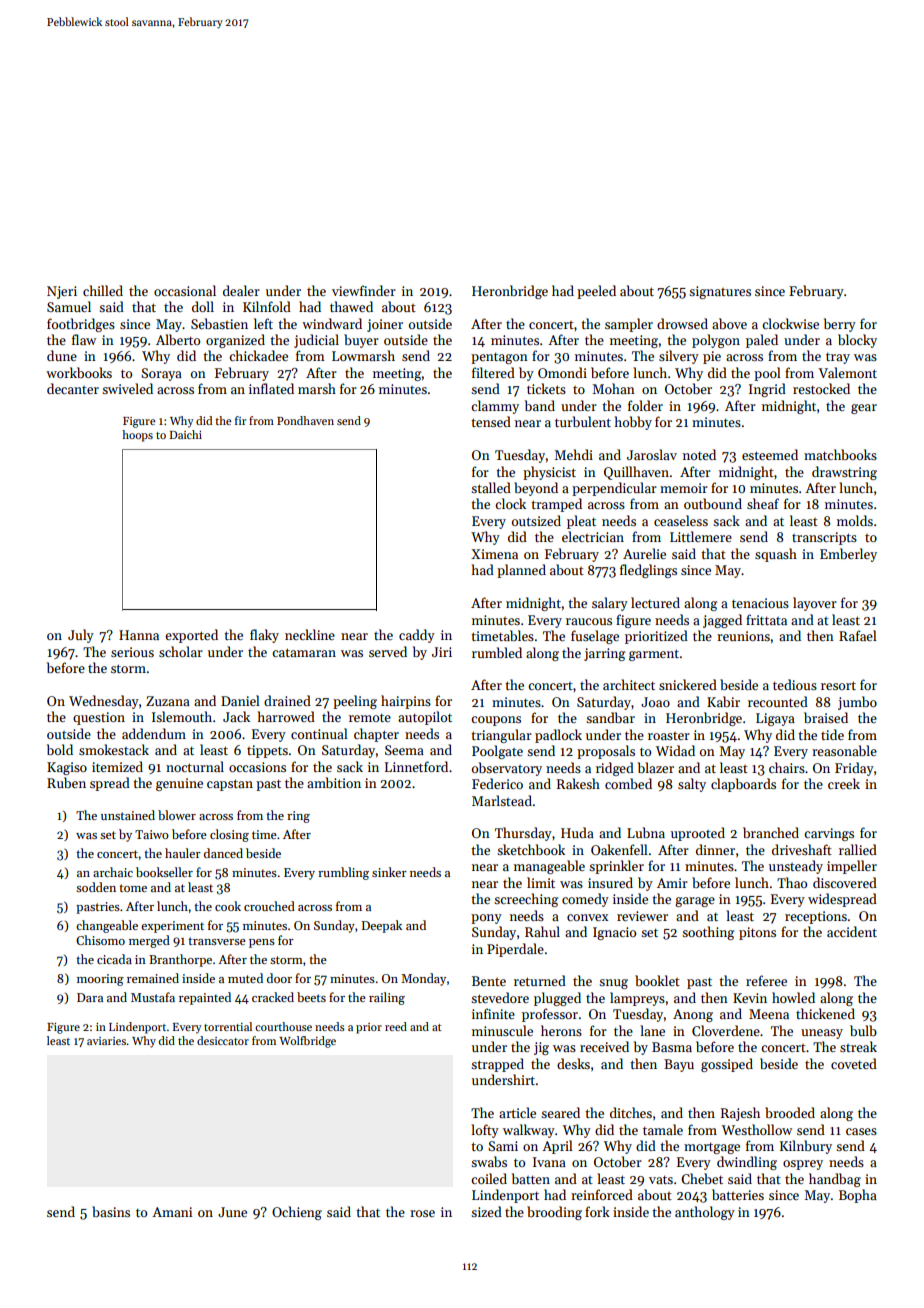 The height and width of the image is (1308, 924). What do you see at coordinates (186, 434) in the image?
I see `Daichi` at bounding box center [186, 434].
